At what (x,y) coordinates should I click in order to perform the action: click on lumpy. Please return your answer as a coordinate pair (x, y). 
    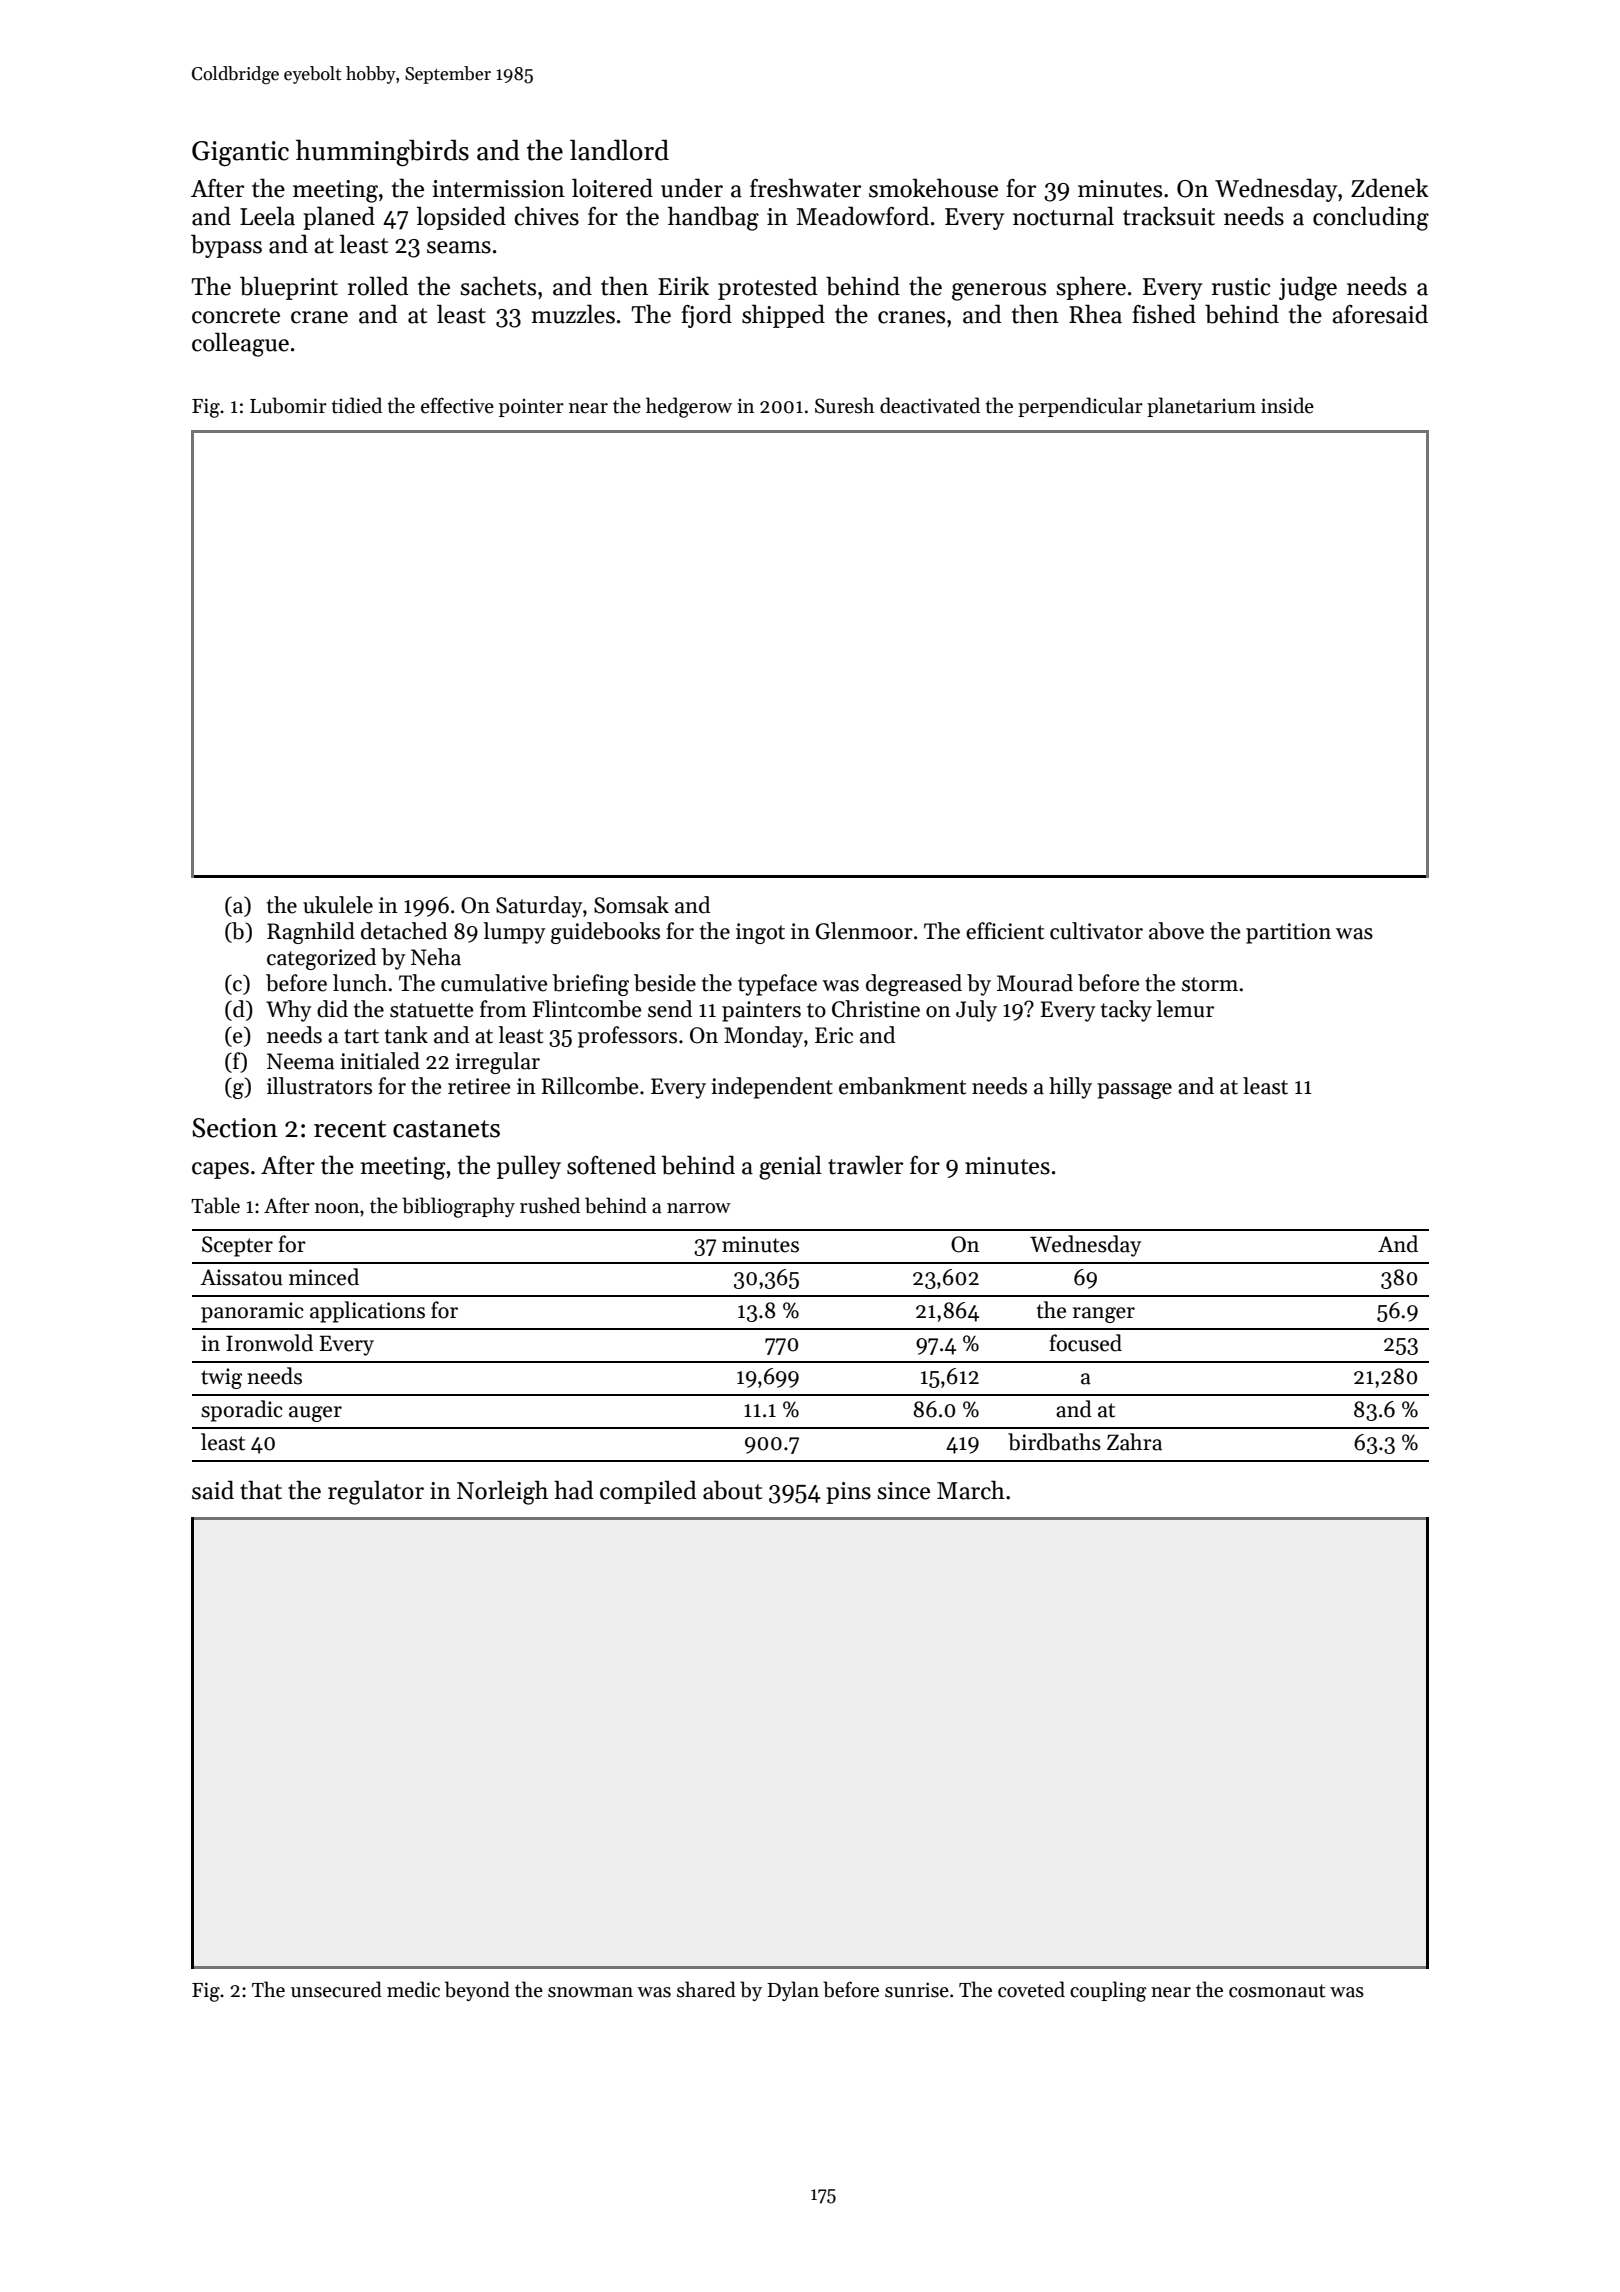
    Looking at the image, I should click on (514, 933).
